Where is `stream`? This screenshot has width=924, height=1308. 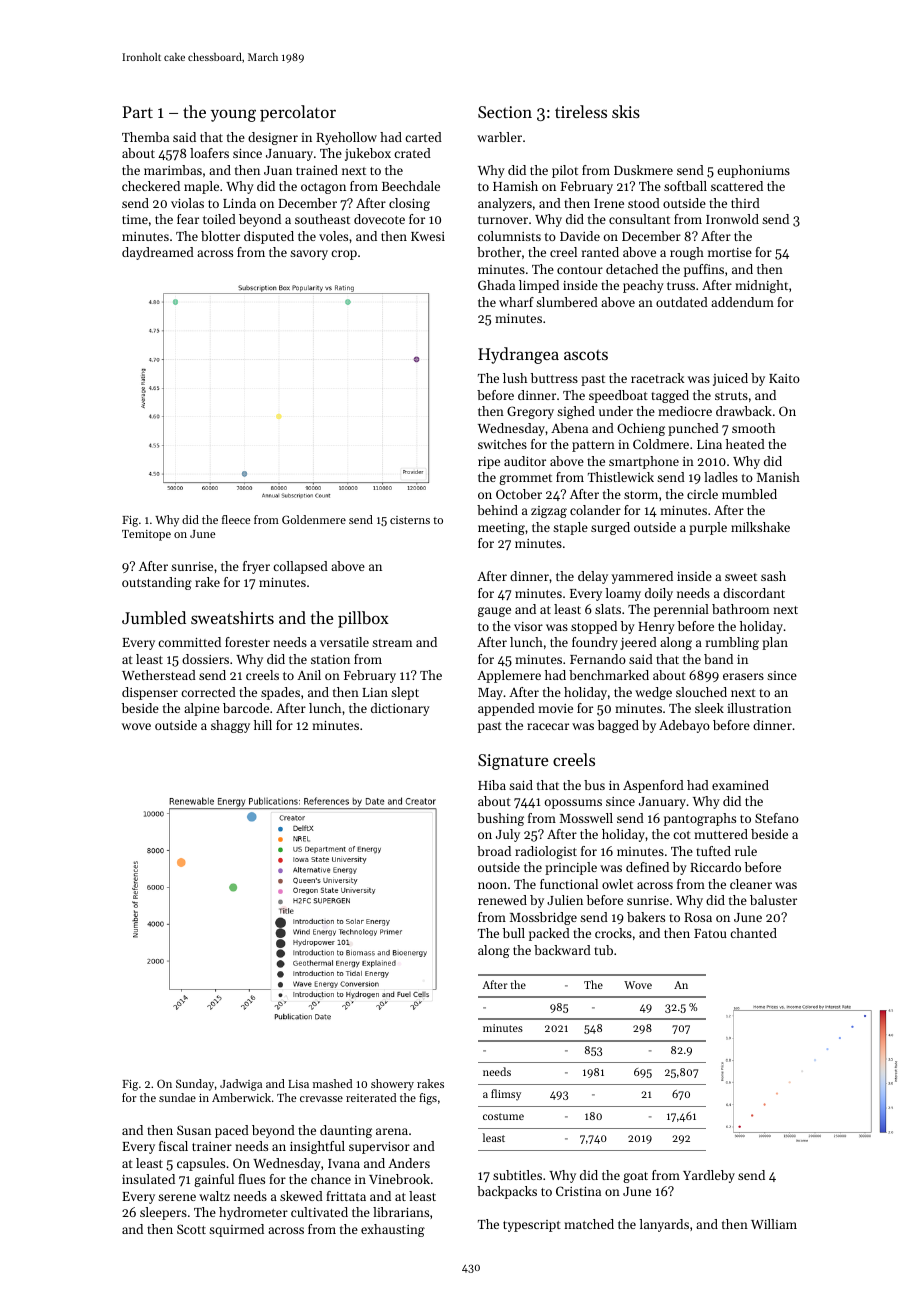 stream is located at coordinates (392, 643).
